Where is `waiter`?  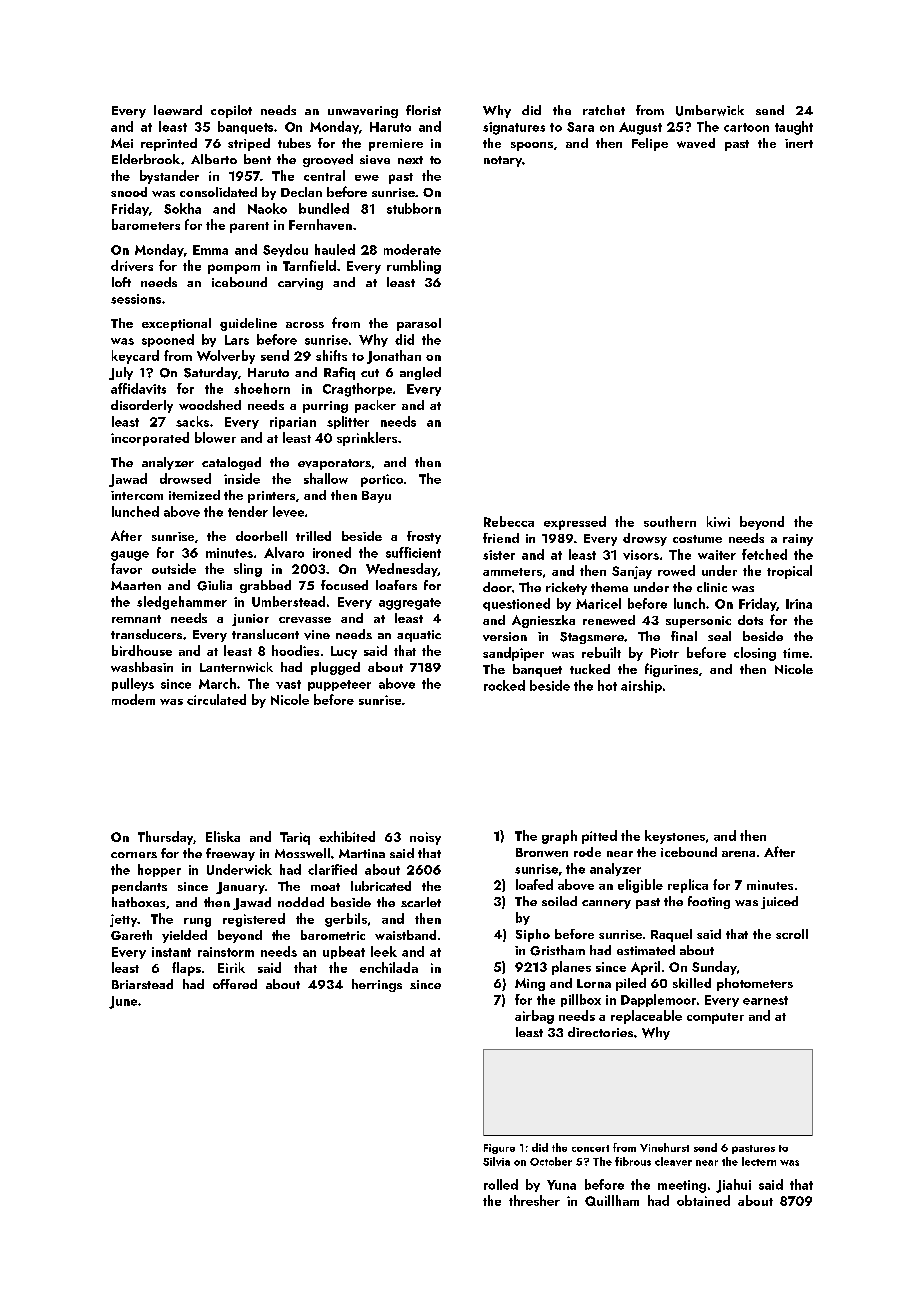 waiter is located at coordinates (717, 555).
